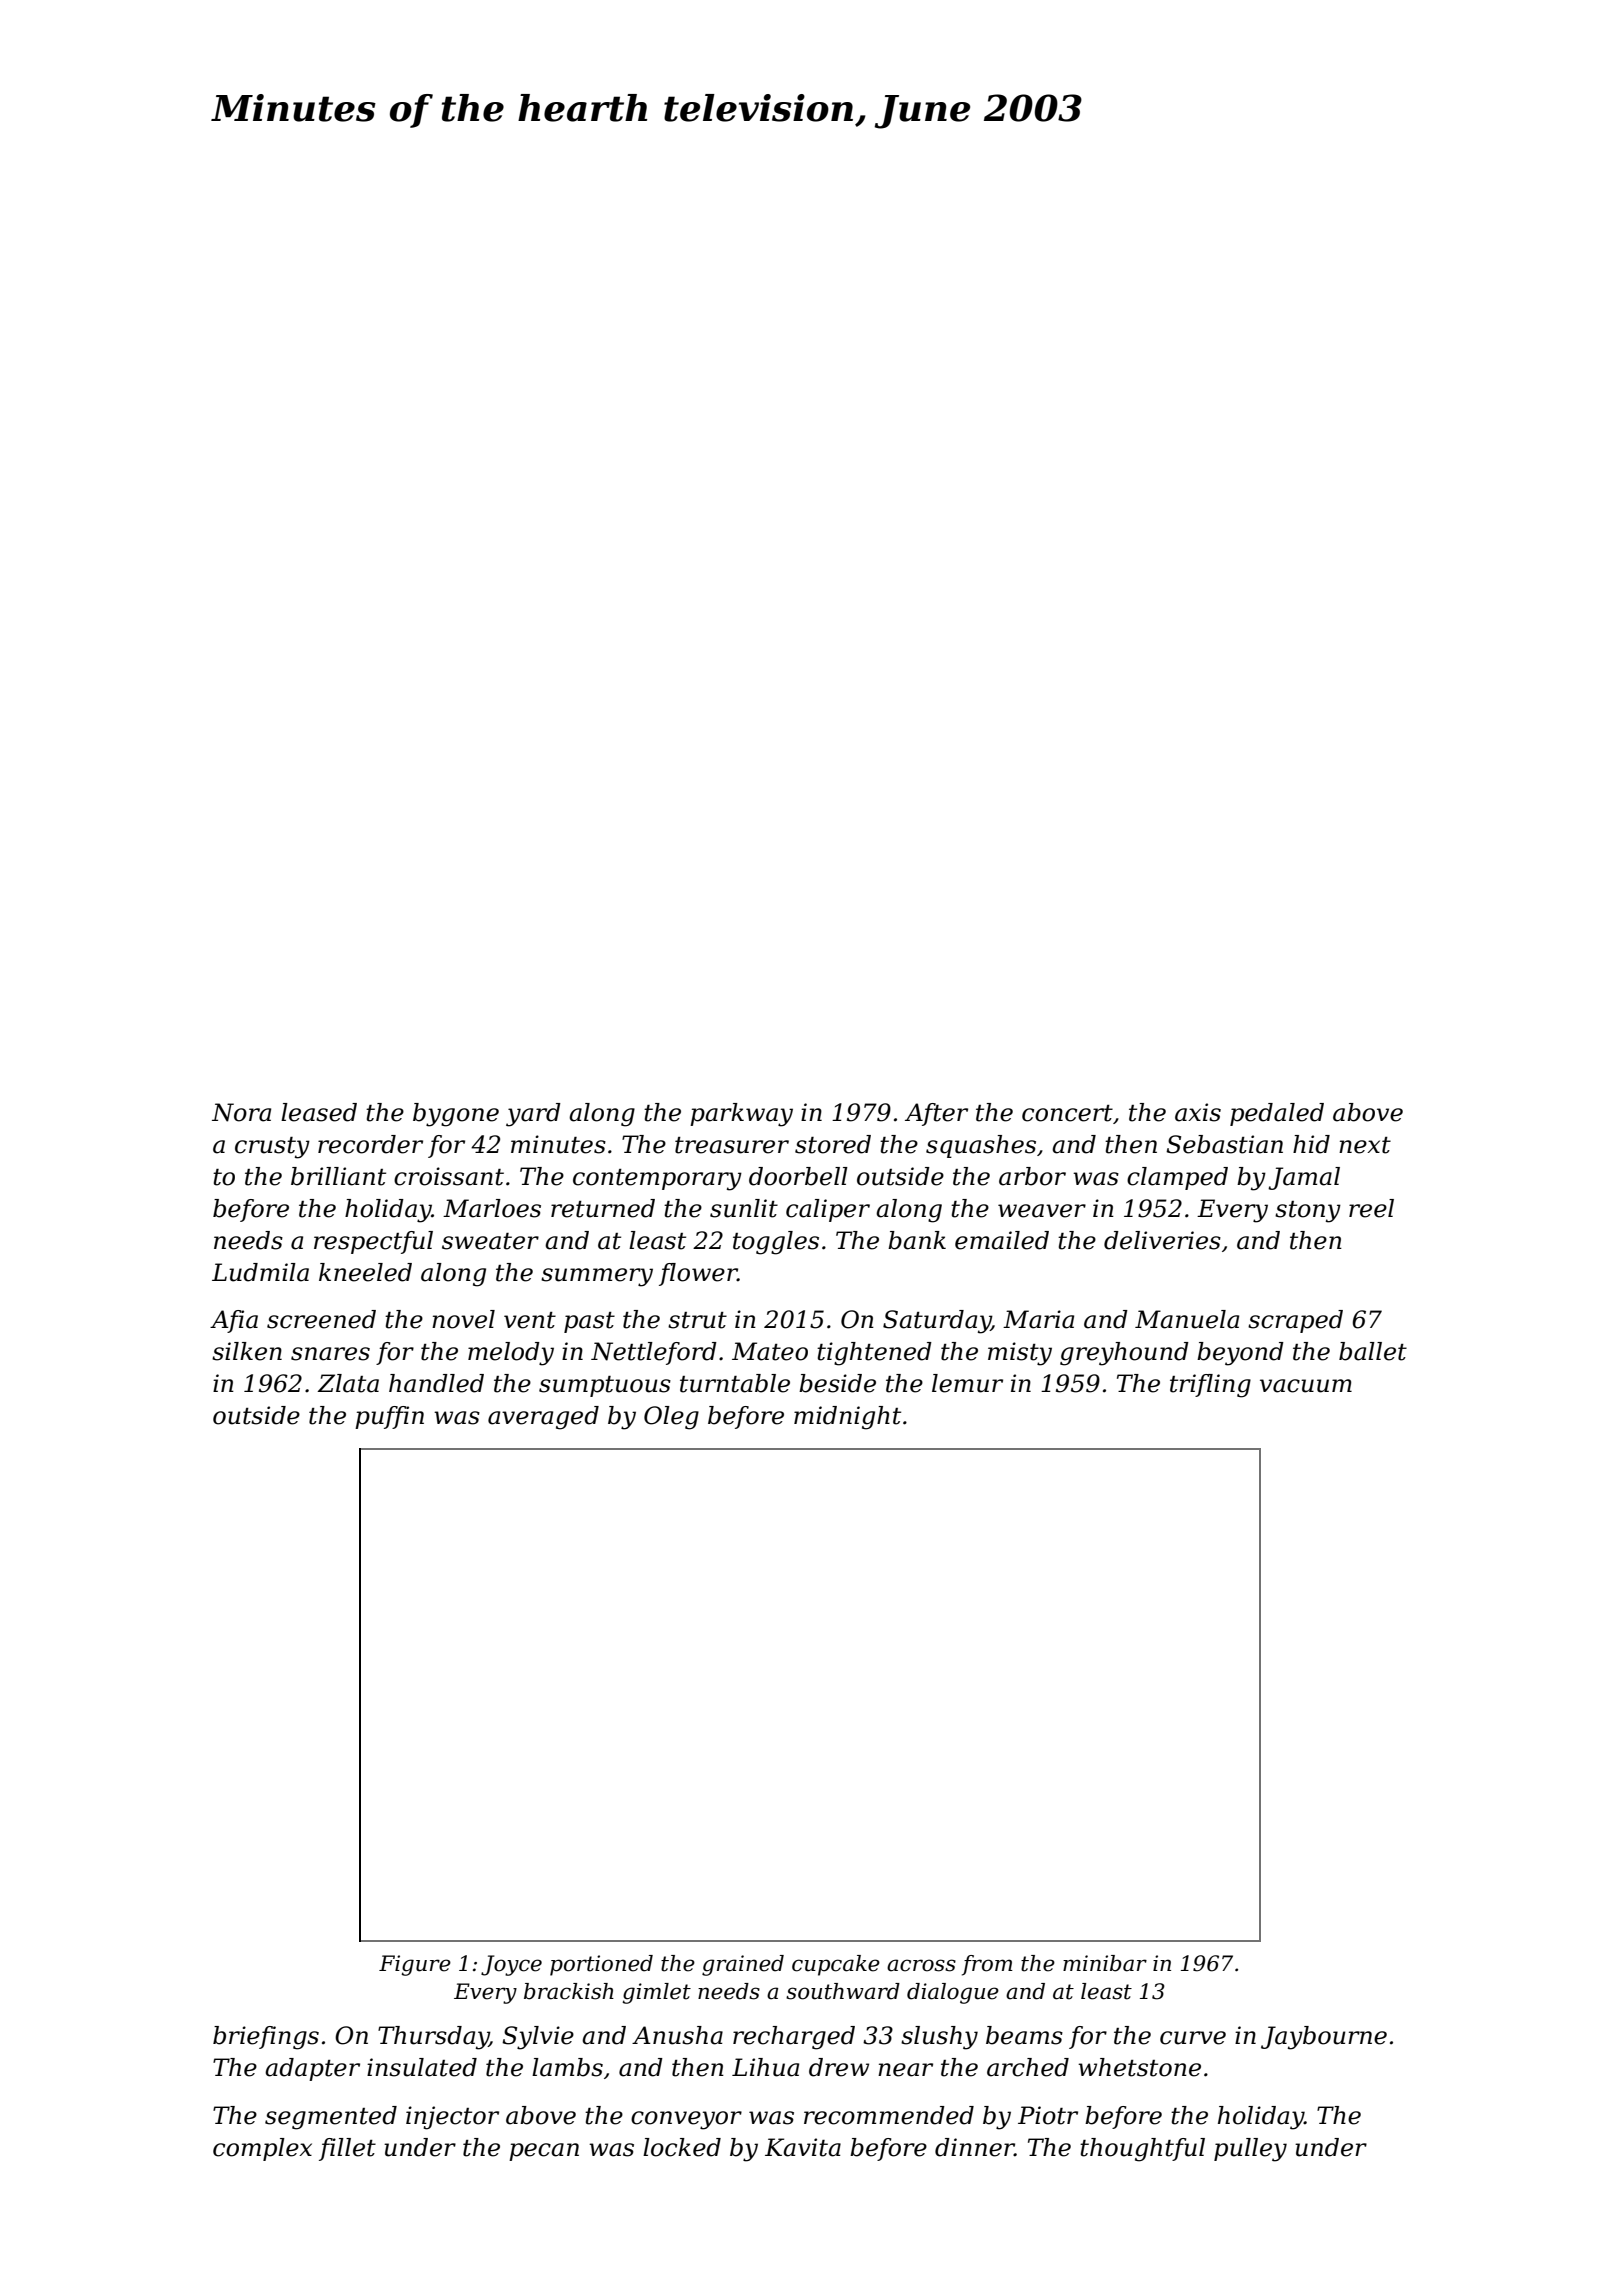 This document has width=1620, height=2292. What do you see at coordinates (671, 1418) in the document?
I see `Oleg` at bounding box center [671, 1418].
